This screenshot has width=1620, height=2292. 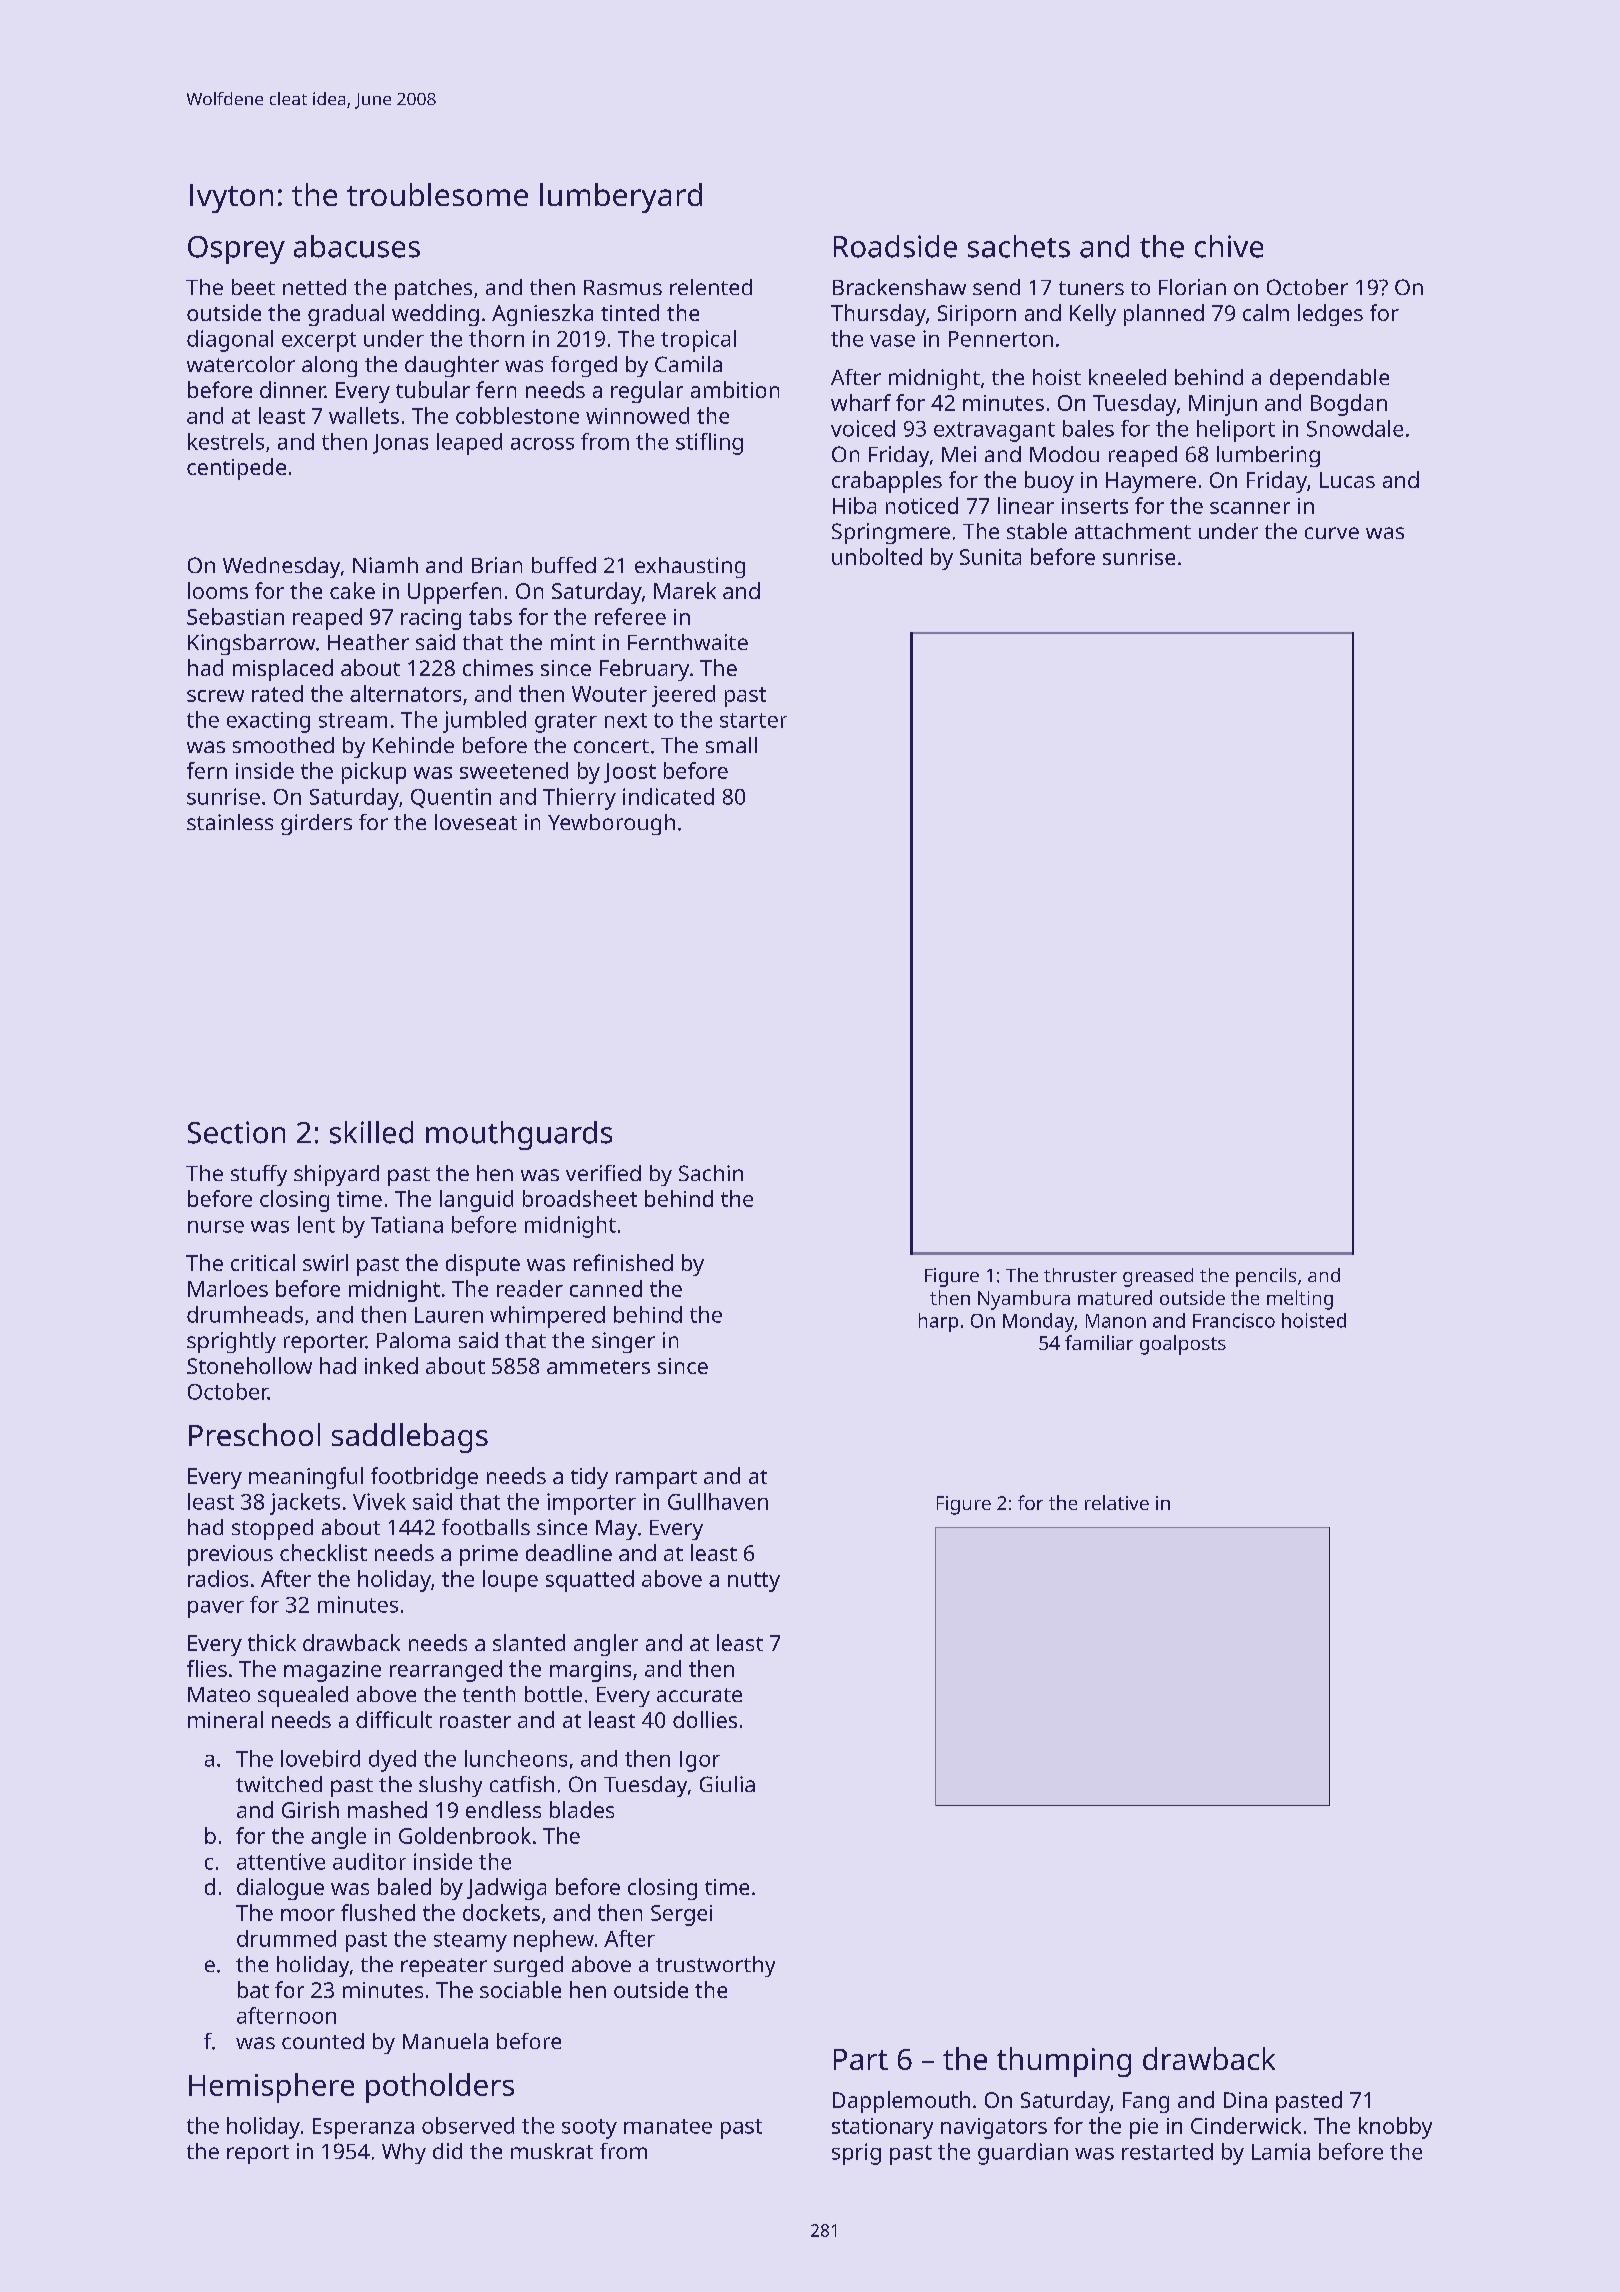 What do you see at coordinates (1395, 2128) in the screenshot?
I see `knobby` at bounding box center [1395, 2128].
